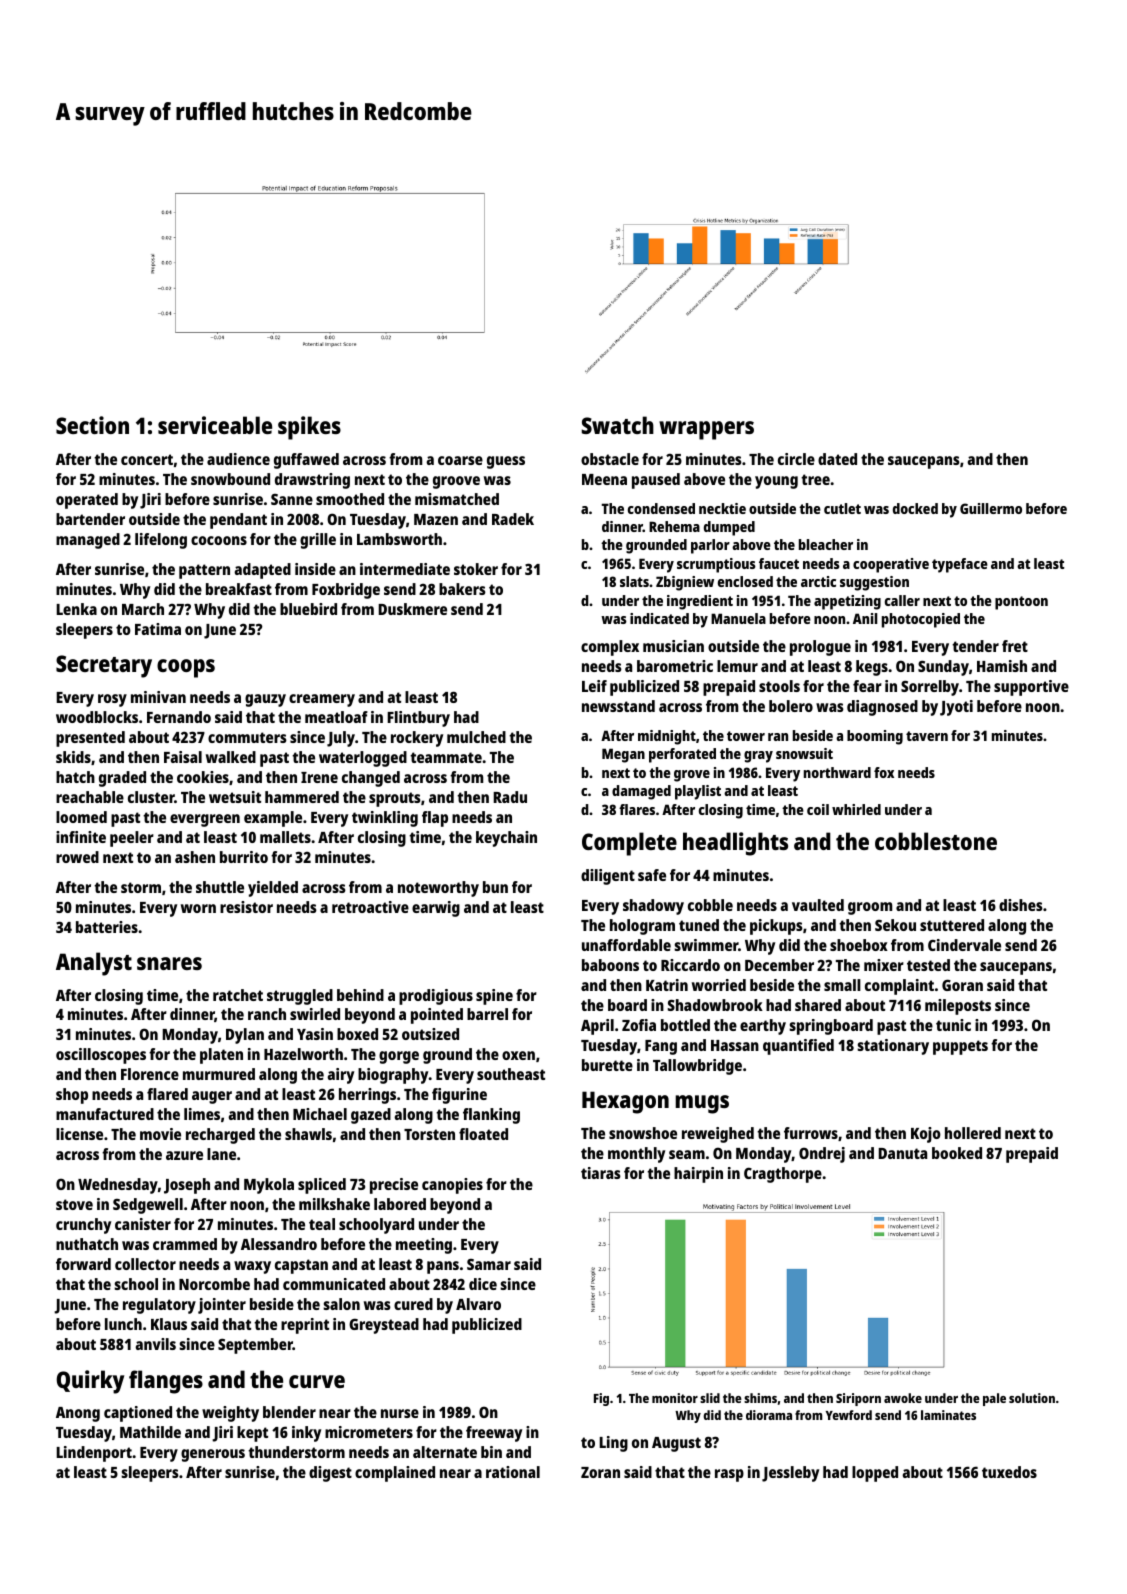  I want to click on Quirky, so click(90, 1382).
